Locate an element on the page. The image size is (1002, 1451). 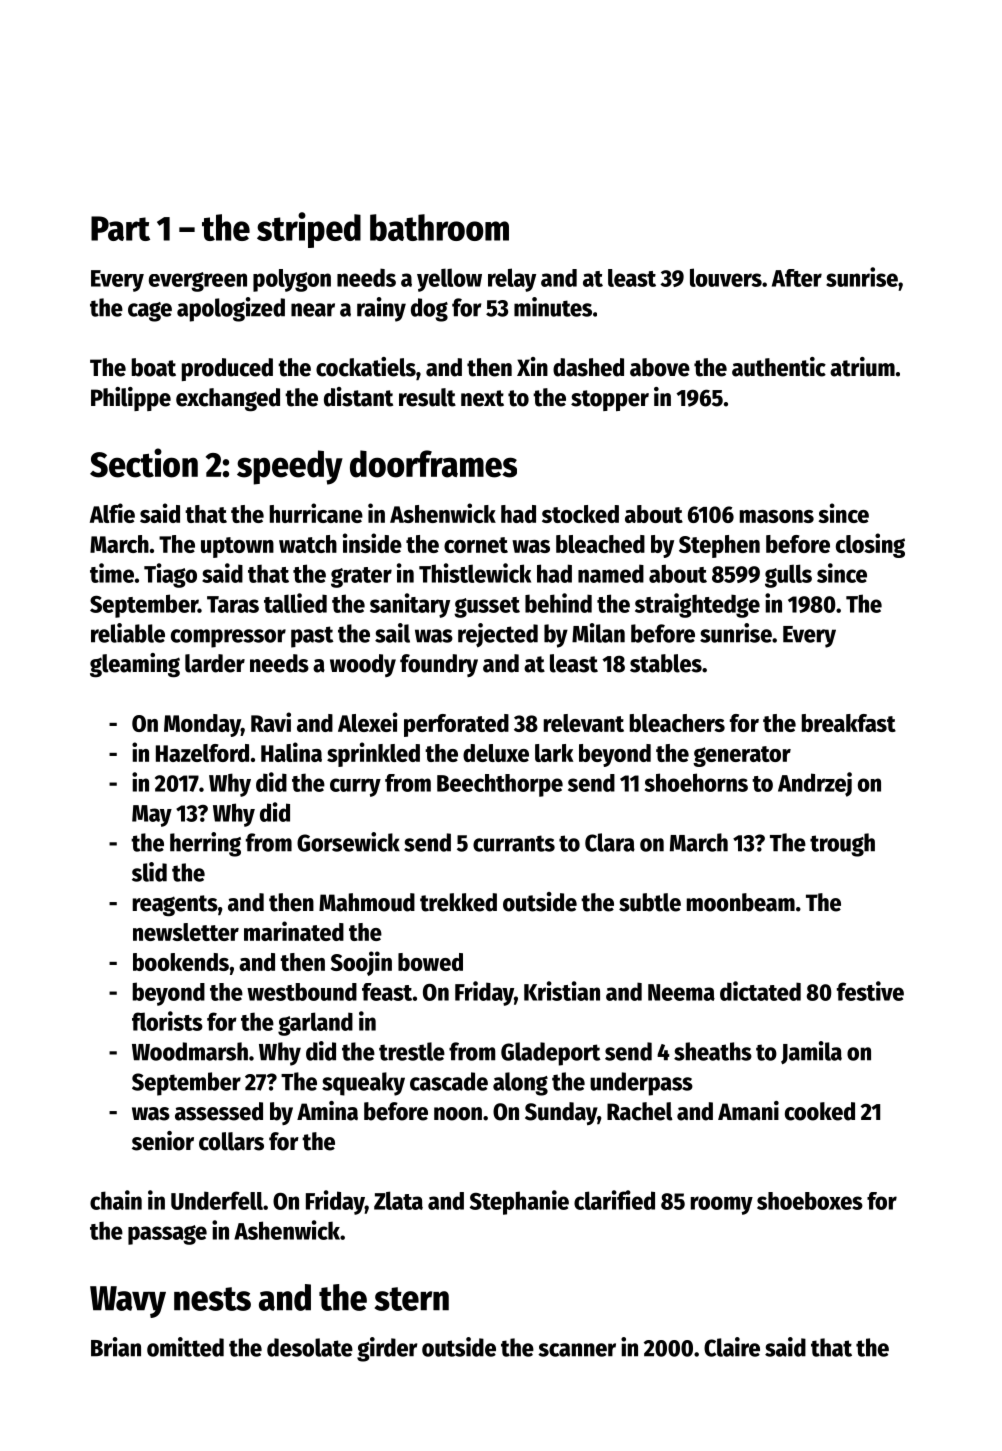
cooked is located at coordinates (820, 1111).
